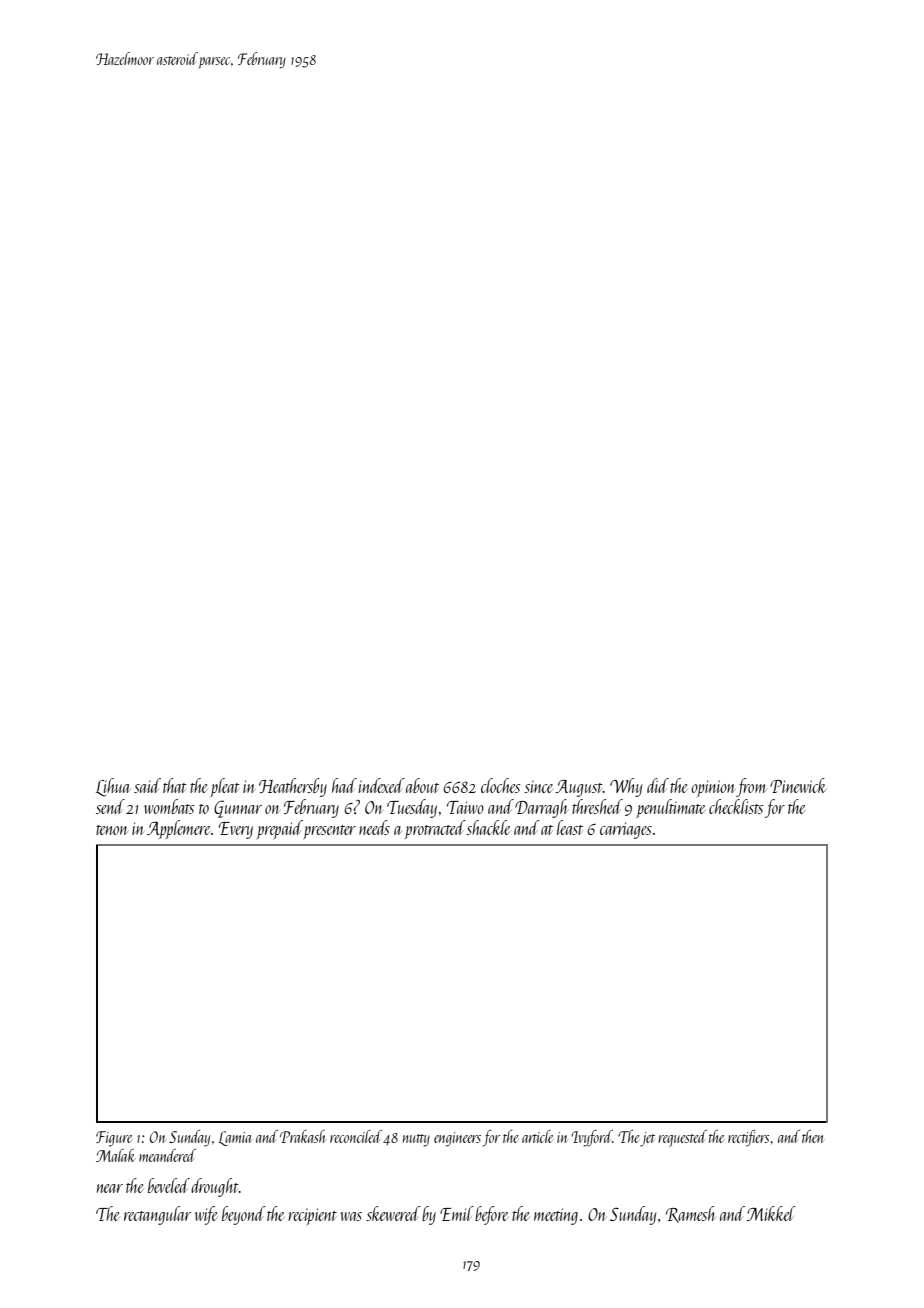 Image resolution: width=924 pixels, height=1308 pixels. Describe the element at coordinates (682, 1138) in the page. I see `requested` at that location.
